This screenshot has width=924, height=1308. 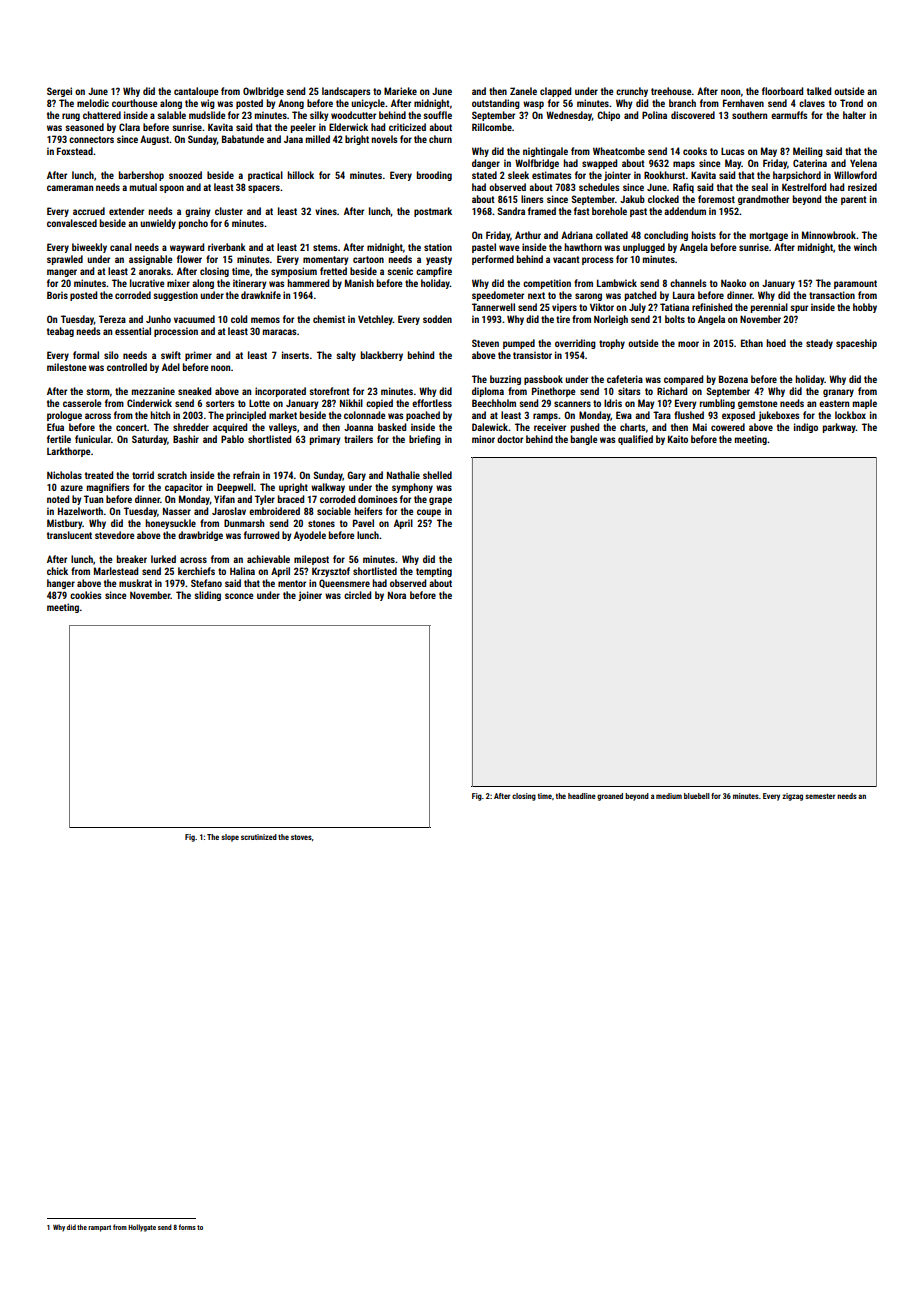 I want to click on Hollygate, so click(x=142, y=1228).
